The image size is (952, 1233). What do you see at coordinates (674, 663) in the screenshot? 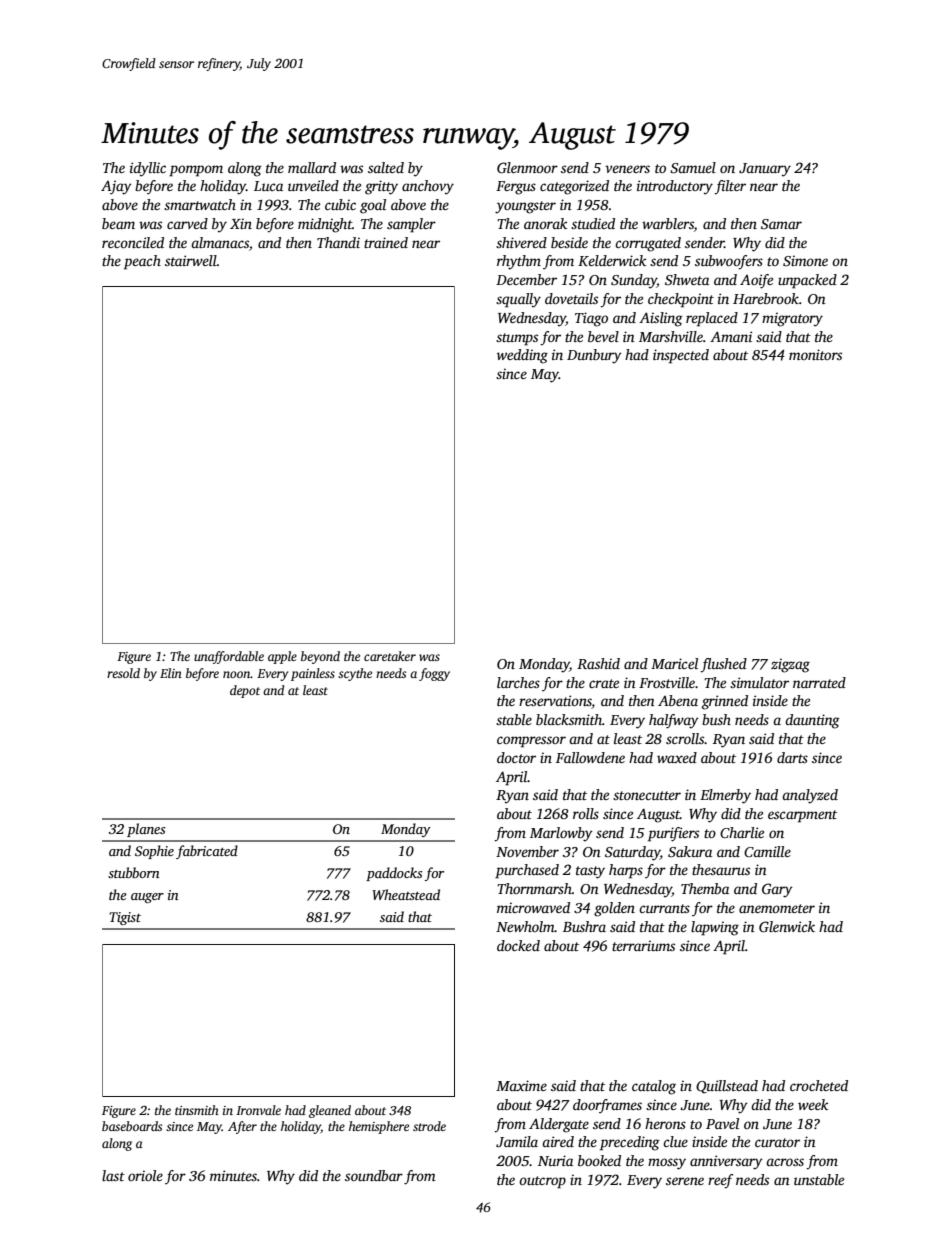
I see `Maricel` at bounding box center [674, 663].
